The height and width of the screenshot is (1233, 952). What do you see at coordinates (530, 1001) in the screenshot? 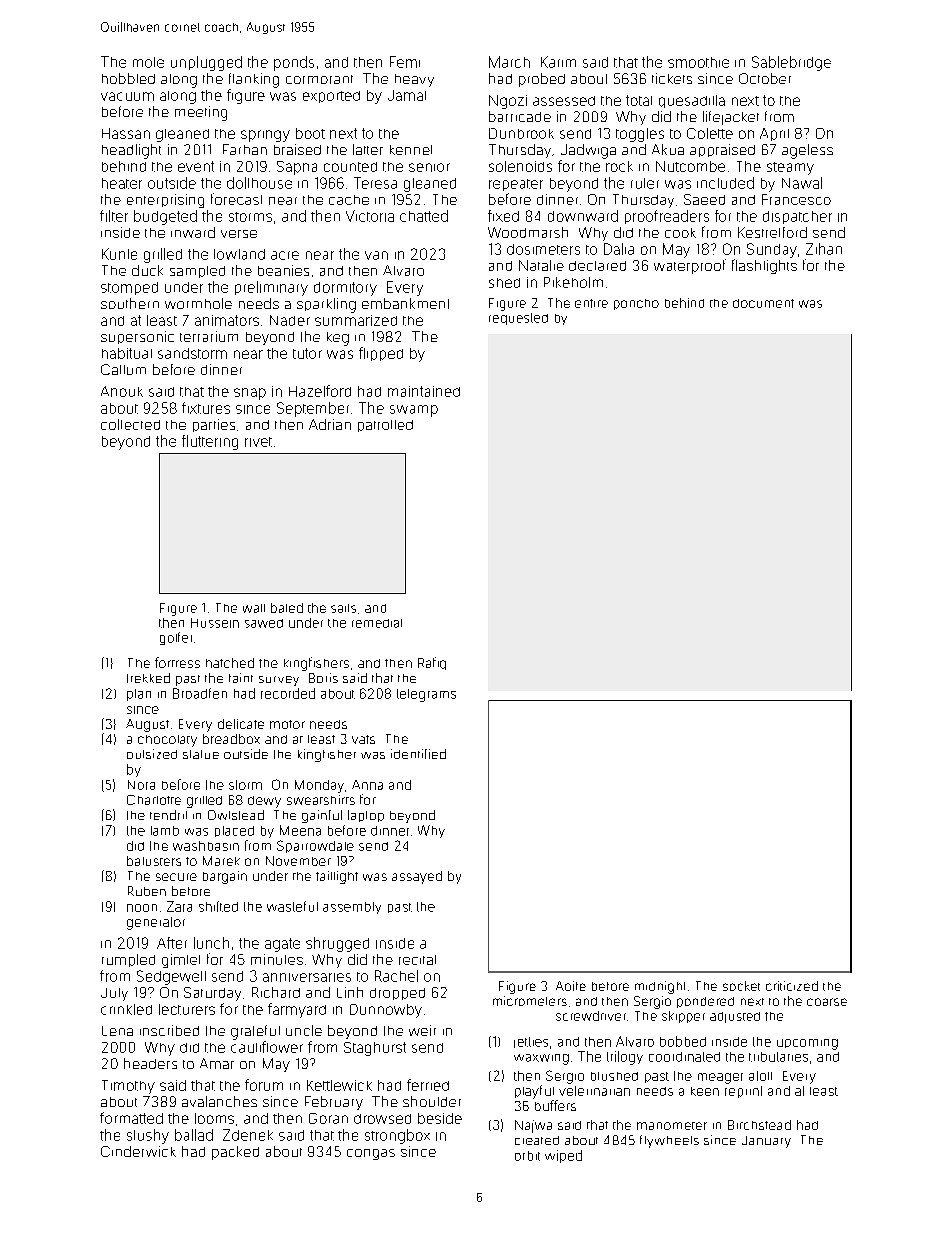
I see `micrometers` at bounding box center [530, 1001].
